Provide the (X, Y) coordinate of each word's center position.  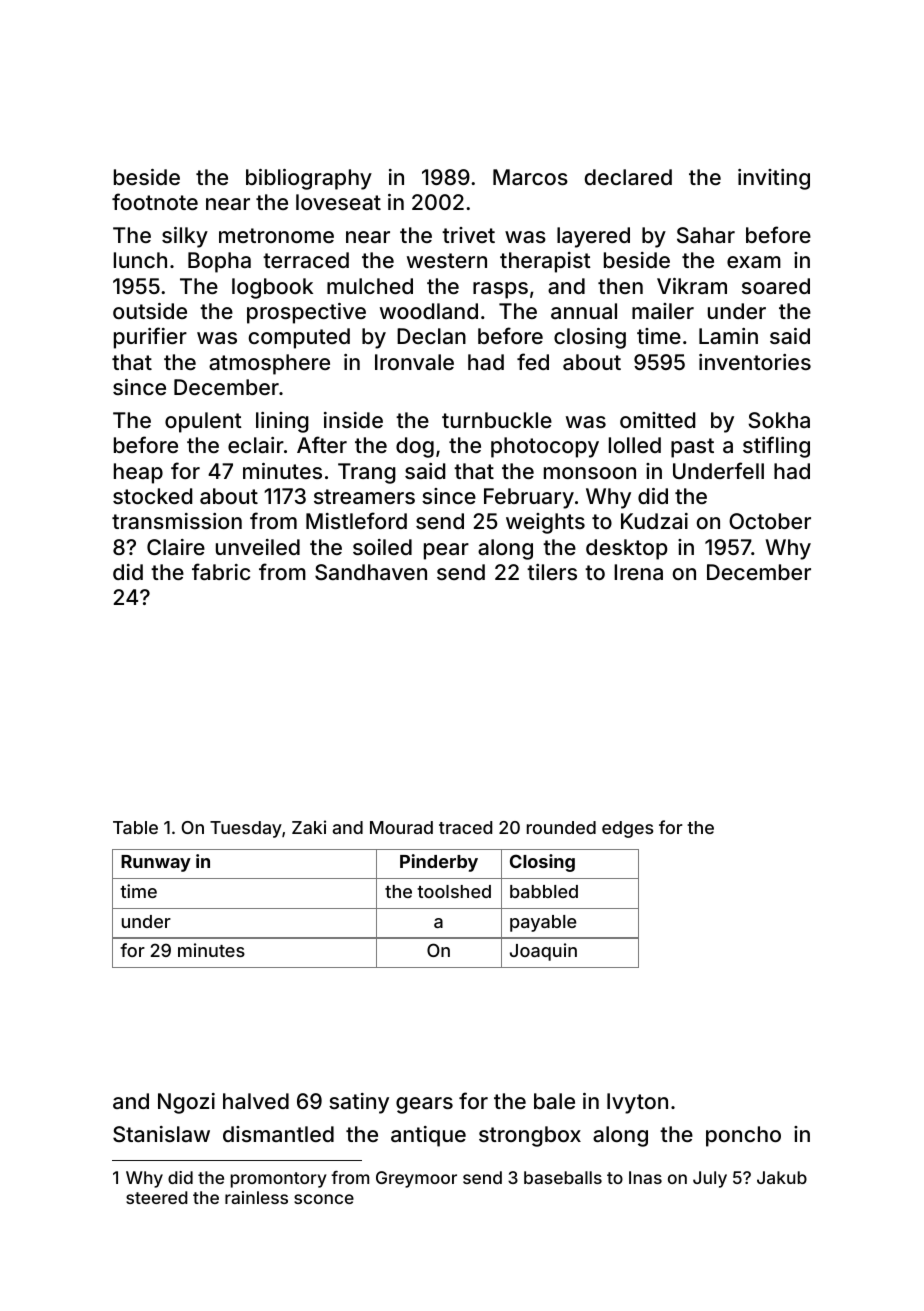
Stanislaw (161, 1134)
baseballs (563, 1177)
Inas (645, 1177)
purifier (150, 338)
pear (446, 551)
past (692, 448)
